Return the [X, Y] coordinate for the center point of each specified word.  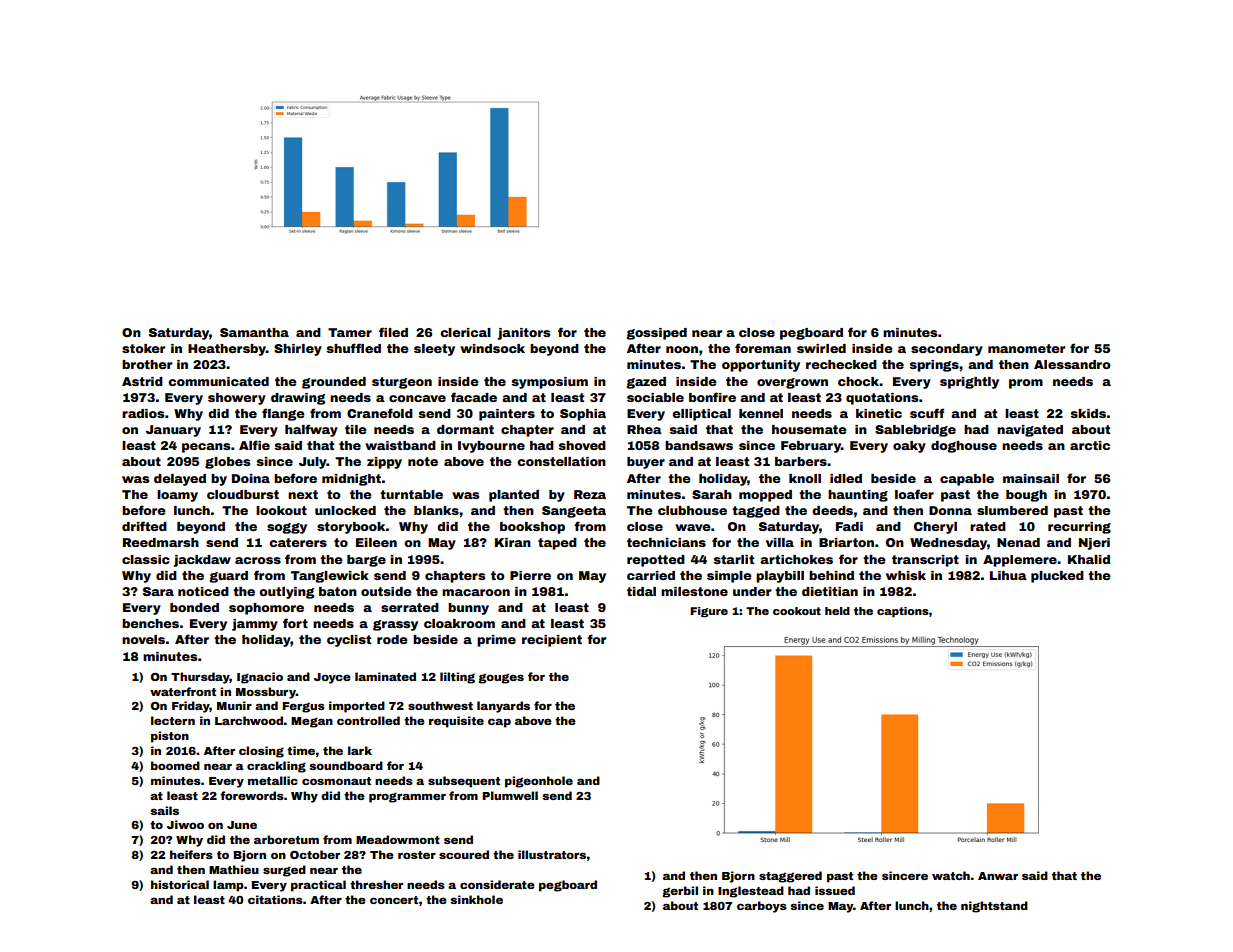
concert [394, 900]
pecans [206, 448]
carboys [762, 907]
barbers [801, 461]
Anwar [998, 876]
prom [1026, 384]
